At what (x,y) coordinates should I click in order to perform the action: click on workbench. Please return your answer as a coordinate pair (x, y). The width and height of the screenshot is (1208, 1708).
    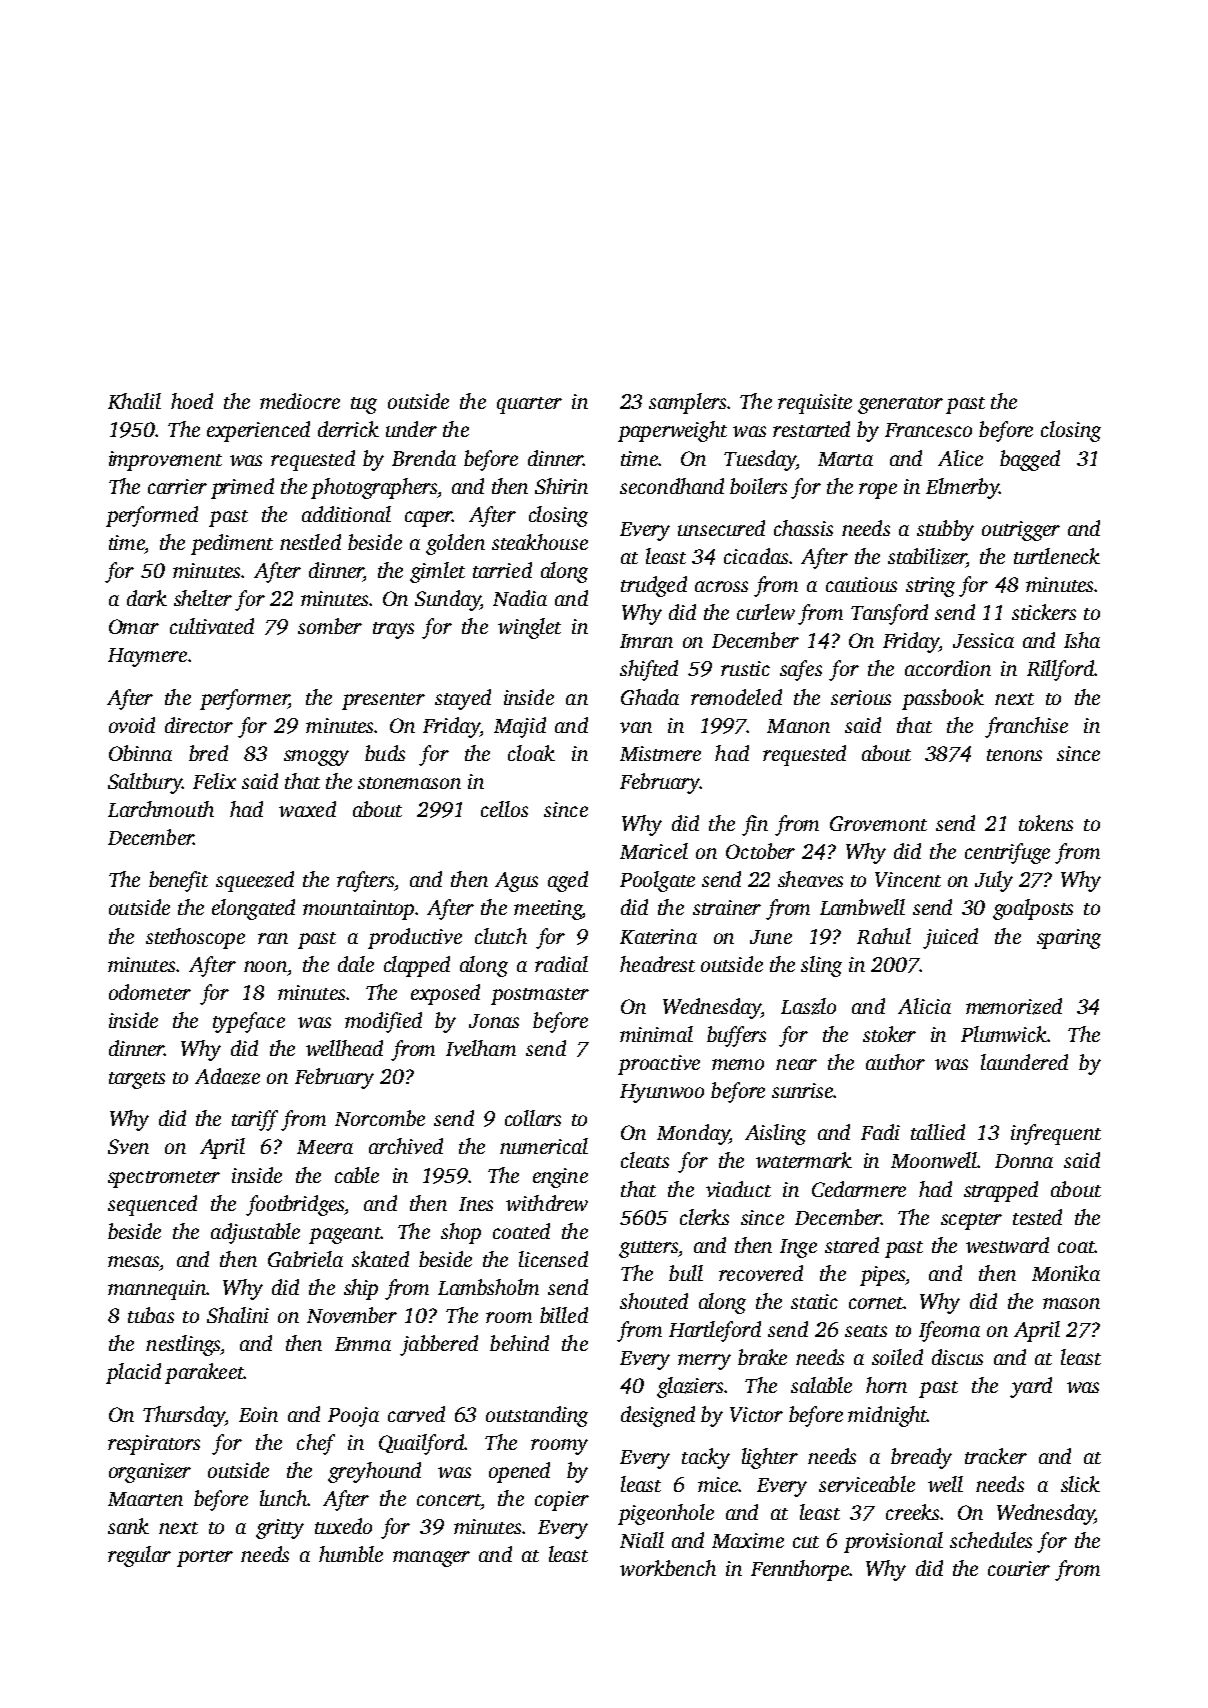
    Looking at the image, I should click on (668, 1568).
